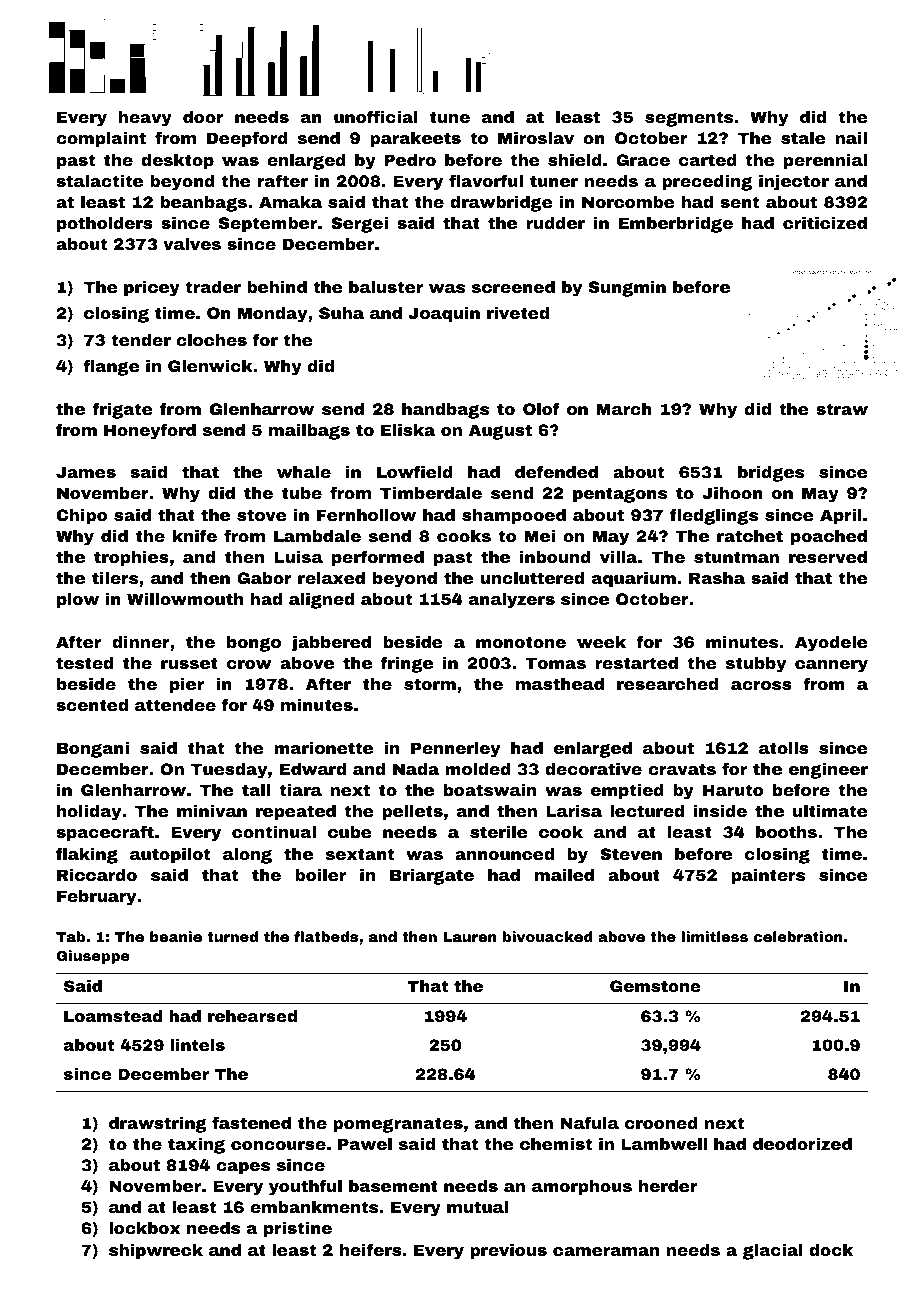  I want to click on Jihoon, so click(732, 493).
